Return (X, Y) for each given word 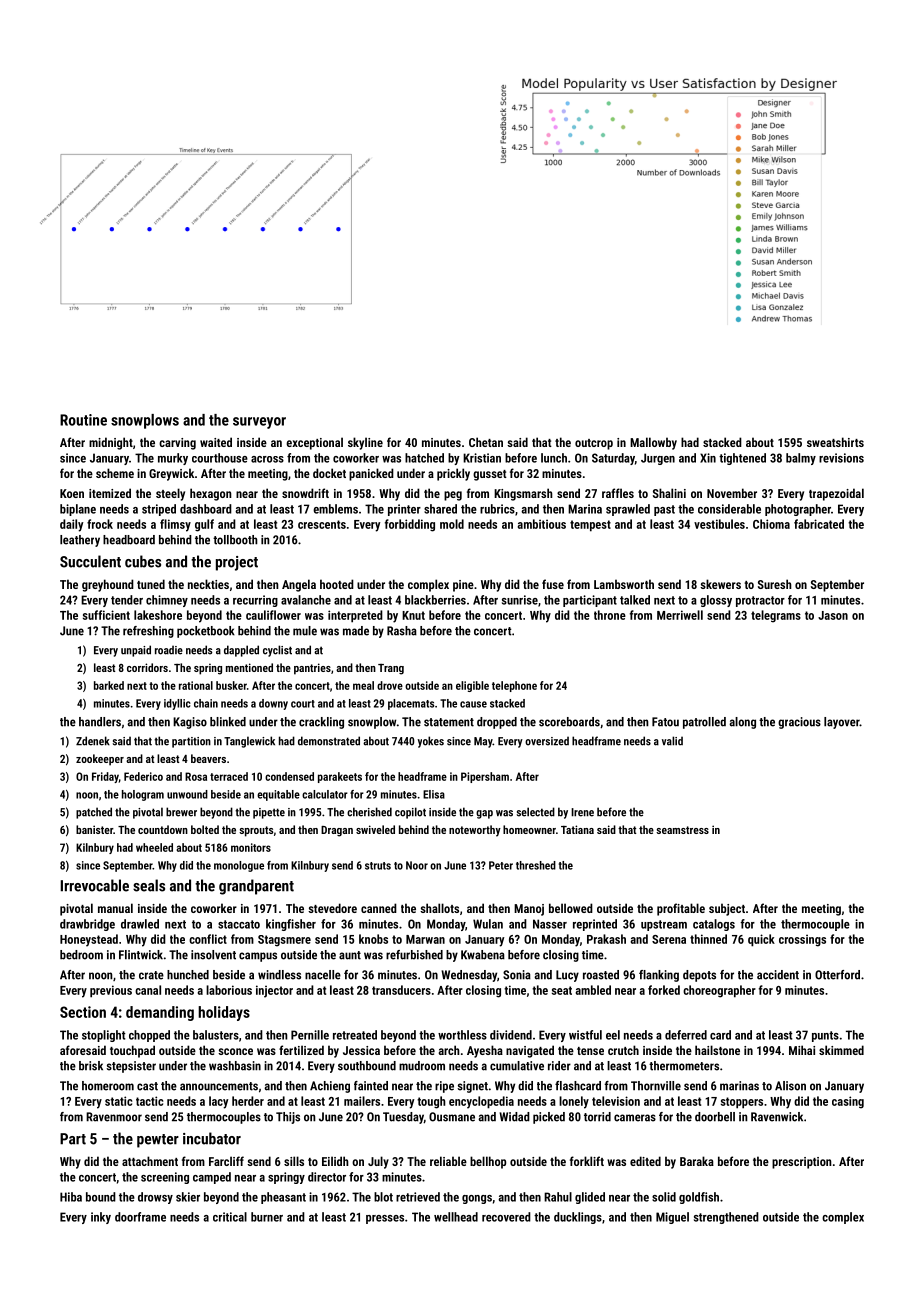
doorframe (140, 1217)
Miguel (672, 1218)
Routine (83, 420)
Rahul (558, 1197)
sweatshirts (835, 442)
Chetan (486, 442)
